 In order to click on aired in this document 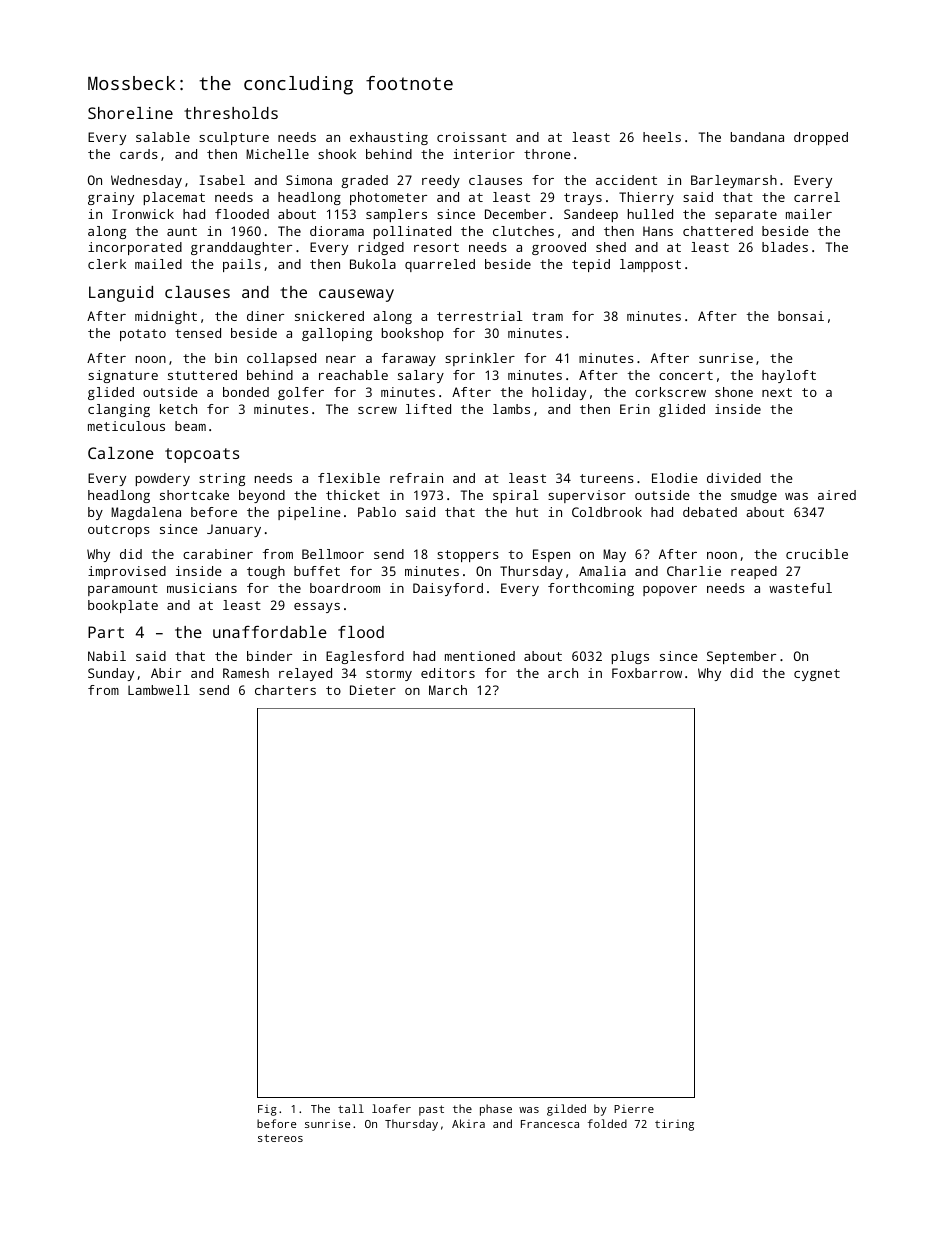, I will do `click(837, 495)`.
